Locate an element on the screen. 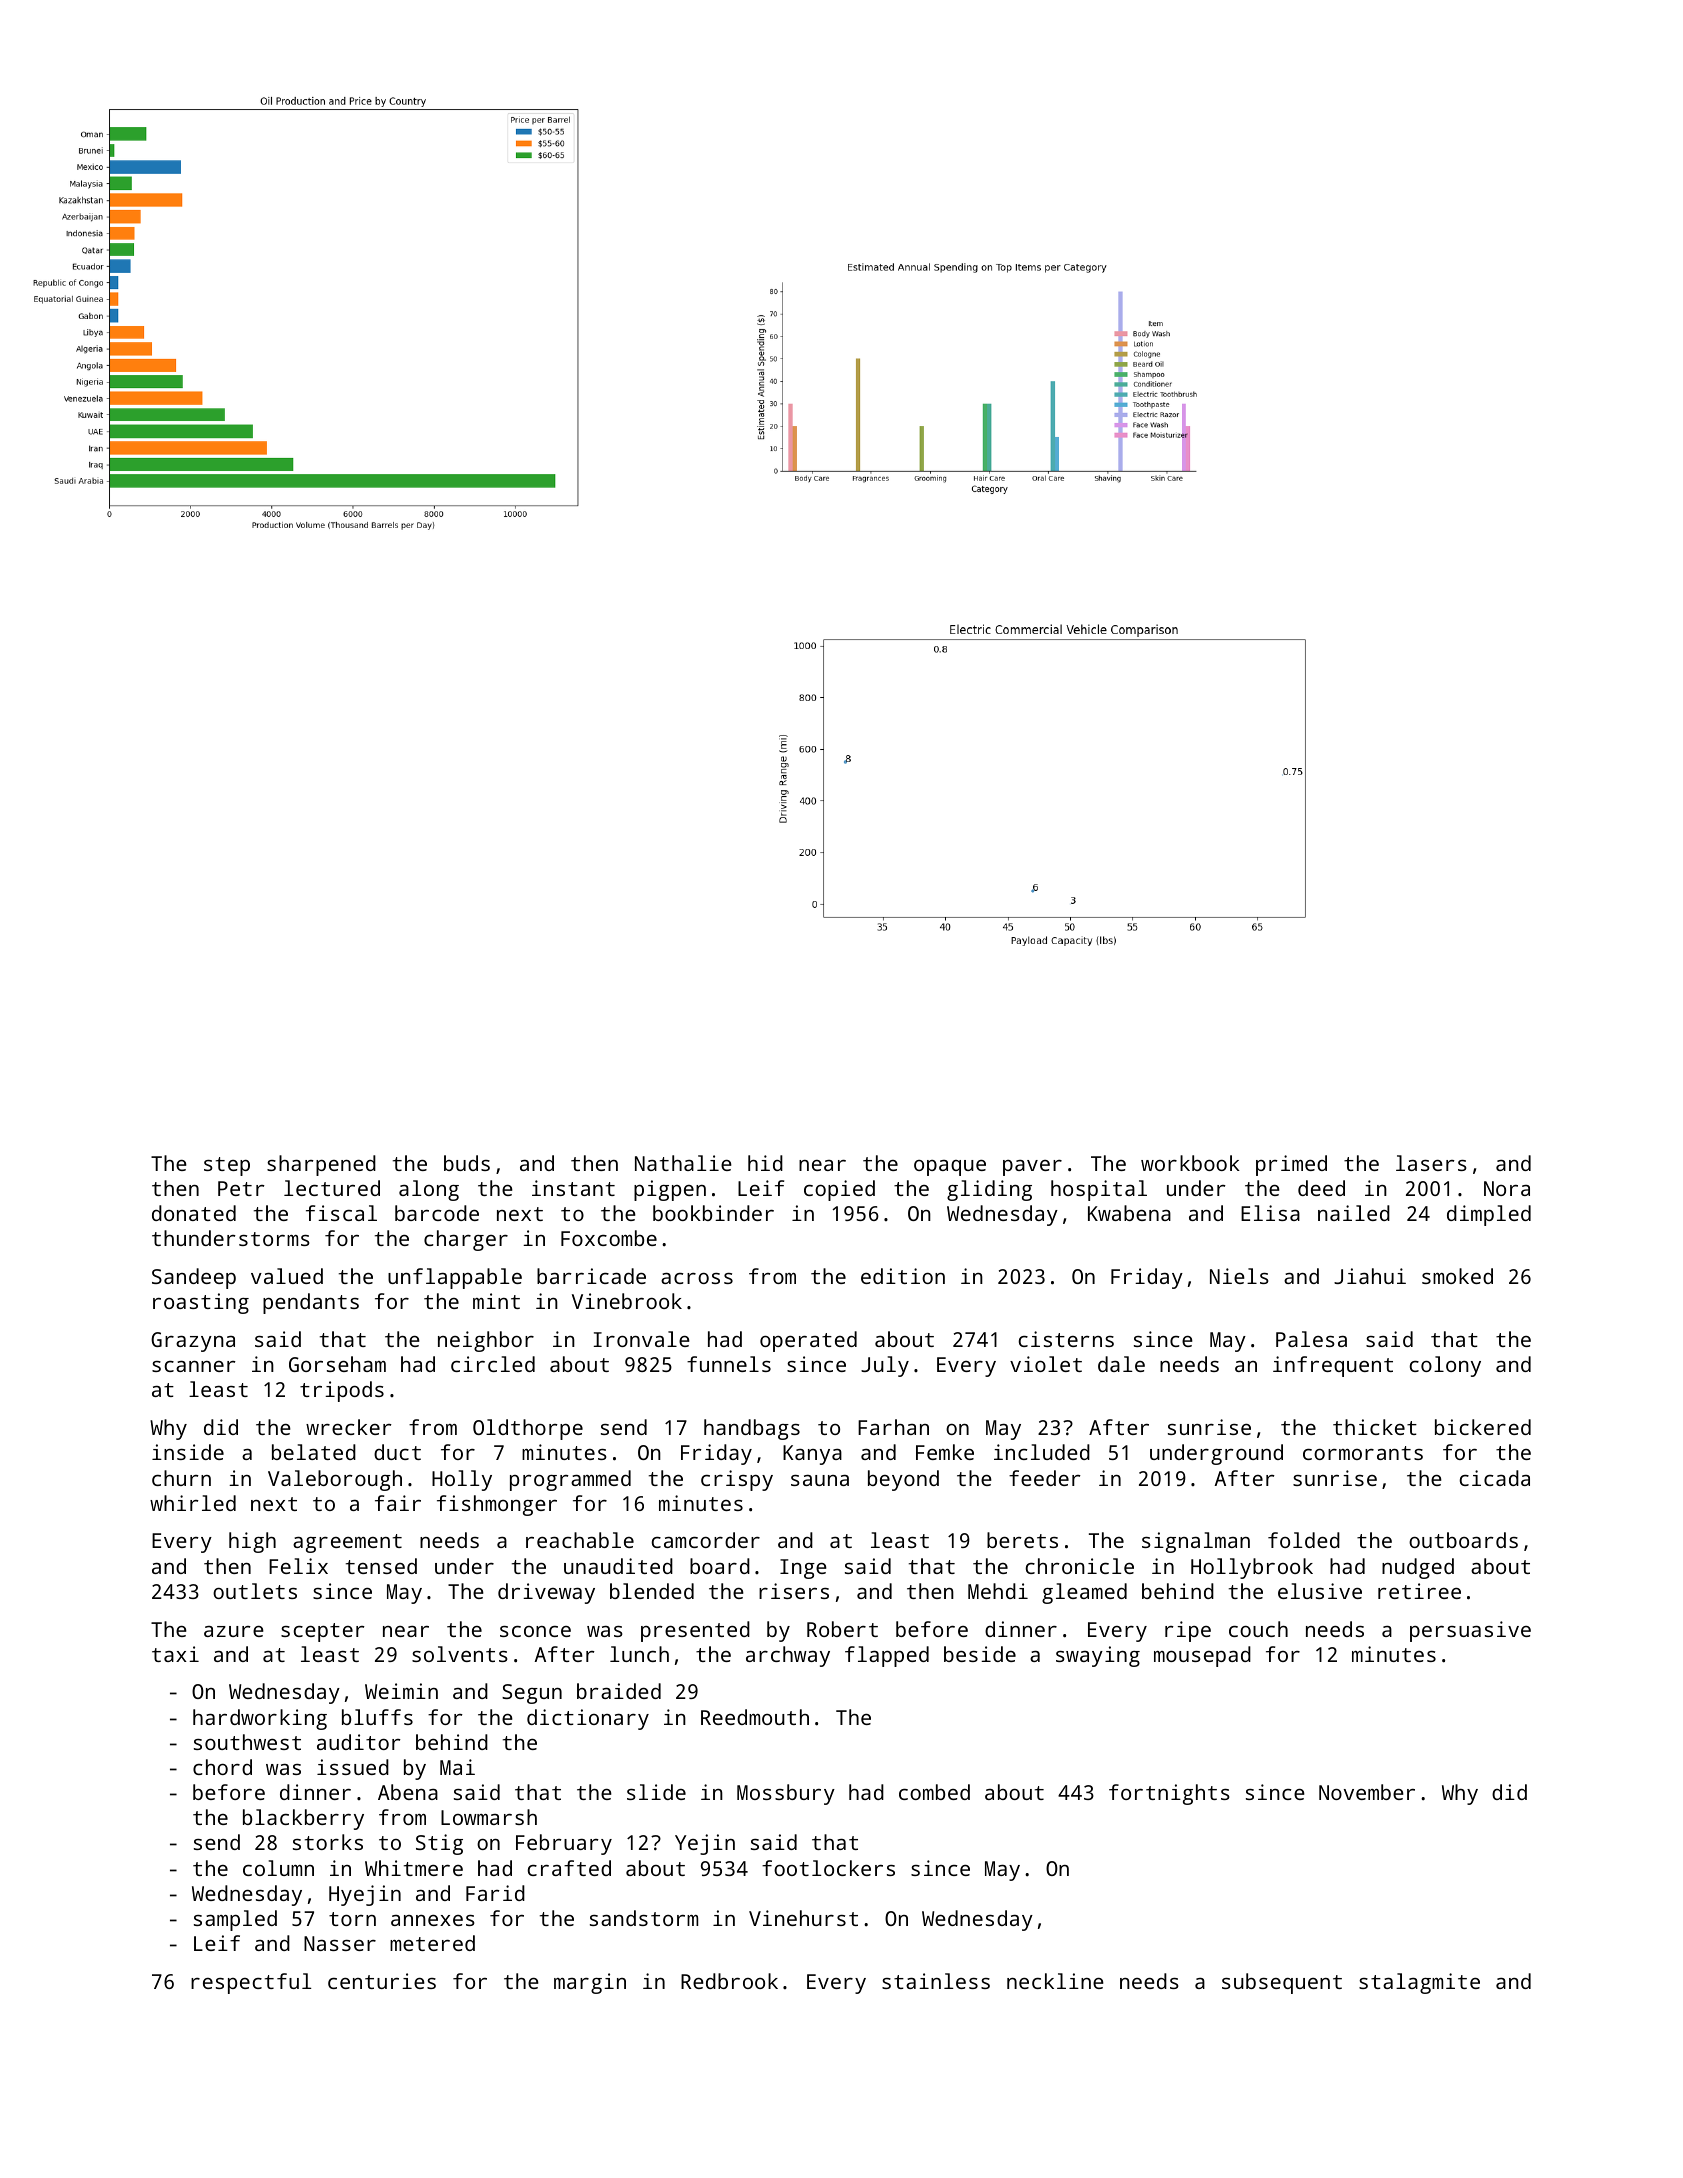 This screenshot has height=2178, width=1683. Robert is located at coordinates (842, 1629).
